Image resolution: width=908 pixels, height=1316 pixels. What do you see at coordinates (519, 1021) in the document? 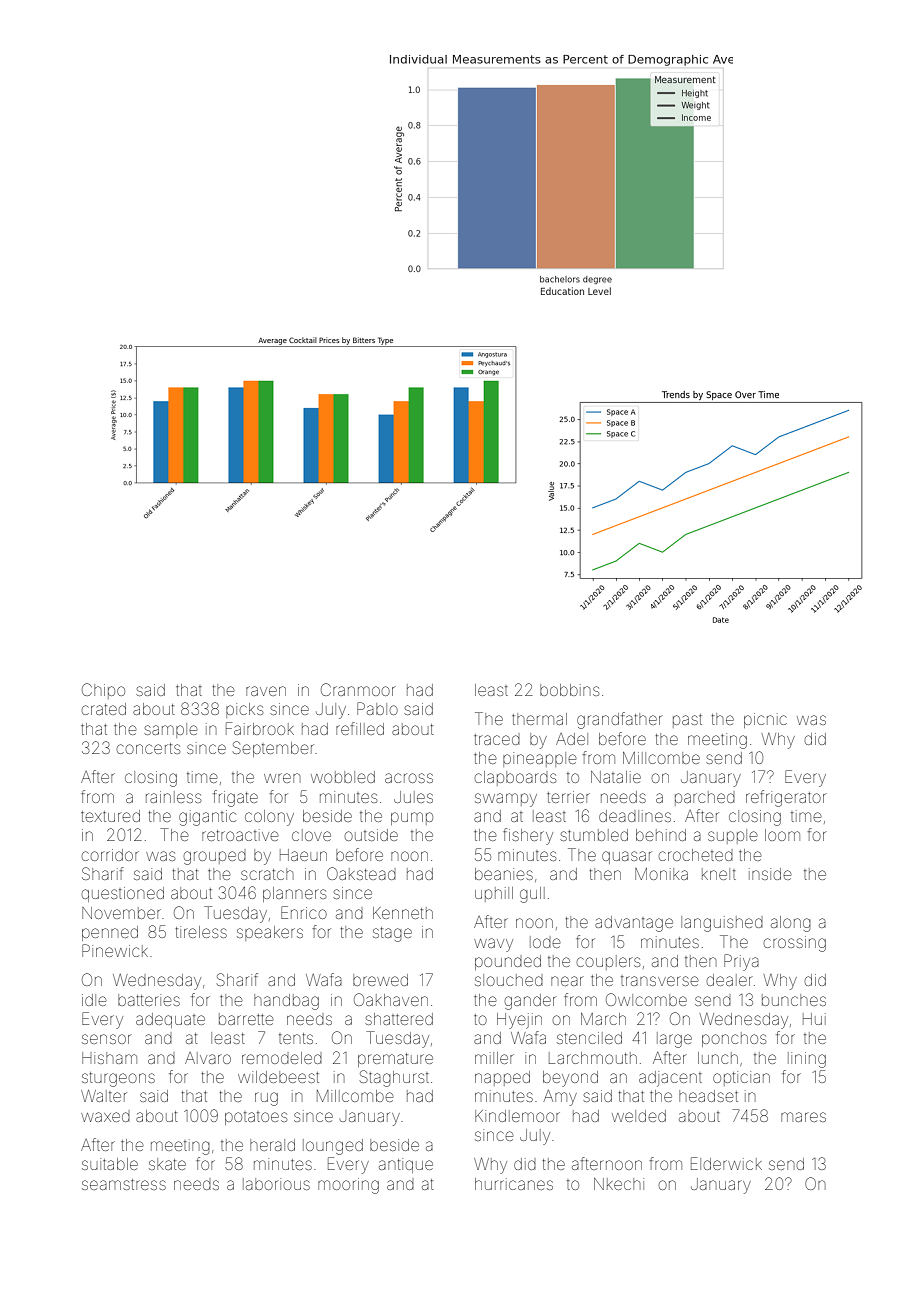
I see `Hyejin` at bounding box center [519, 1021].
